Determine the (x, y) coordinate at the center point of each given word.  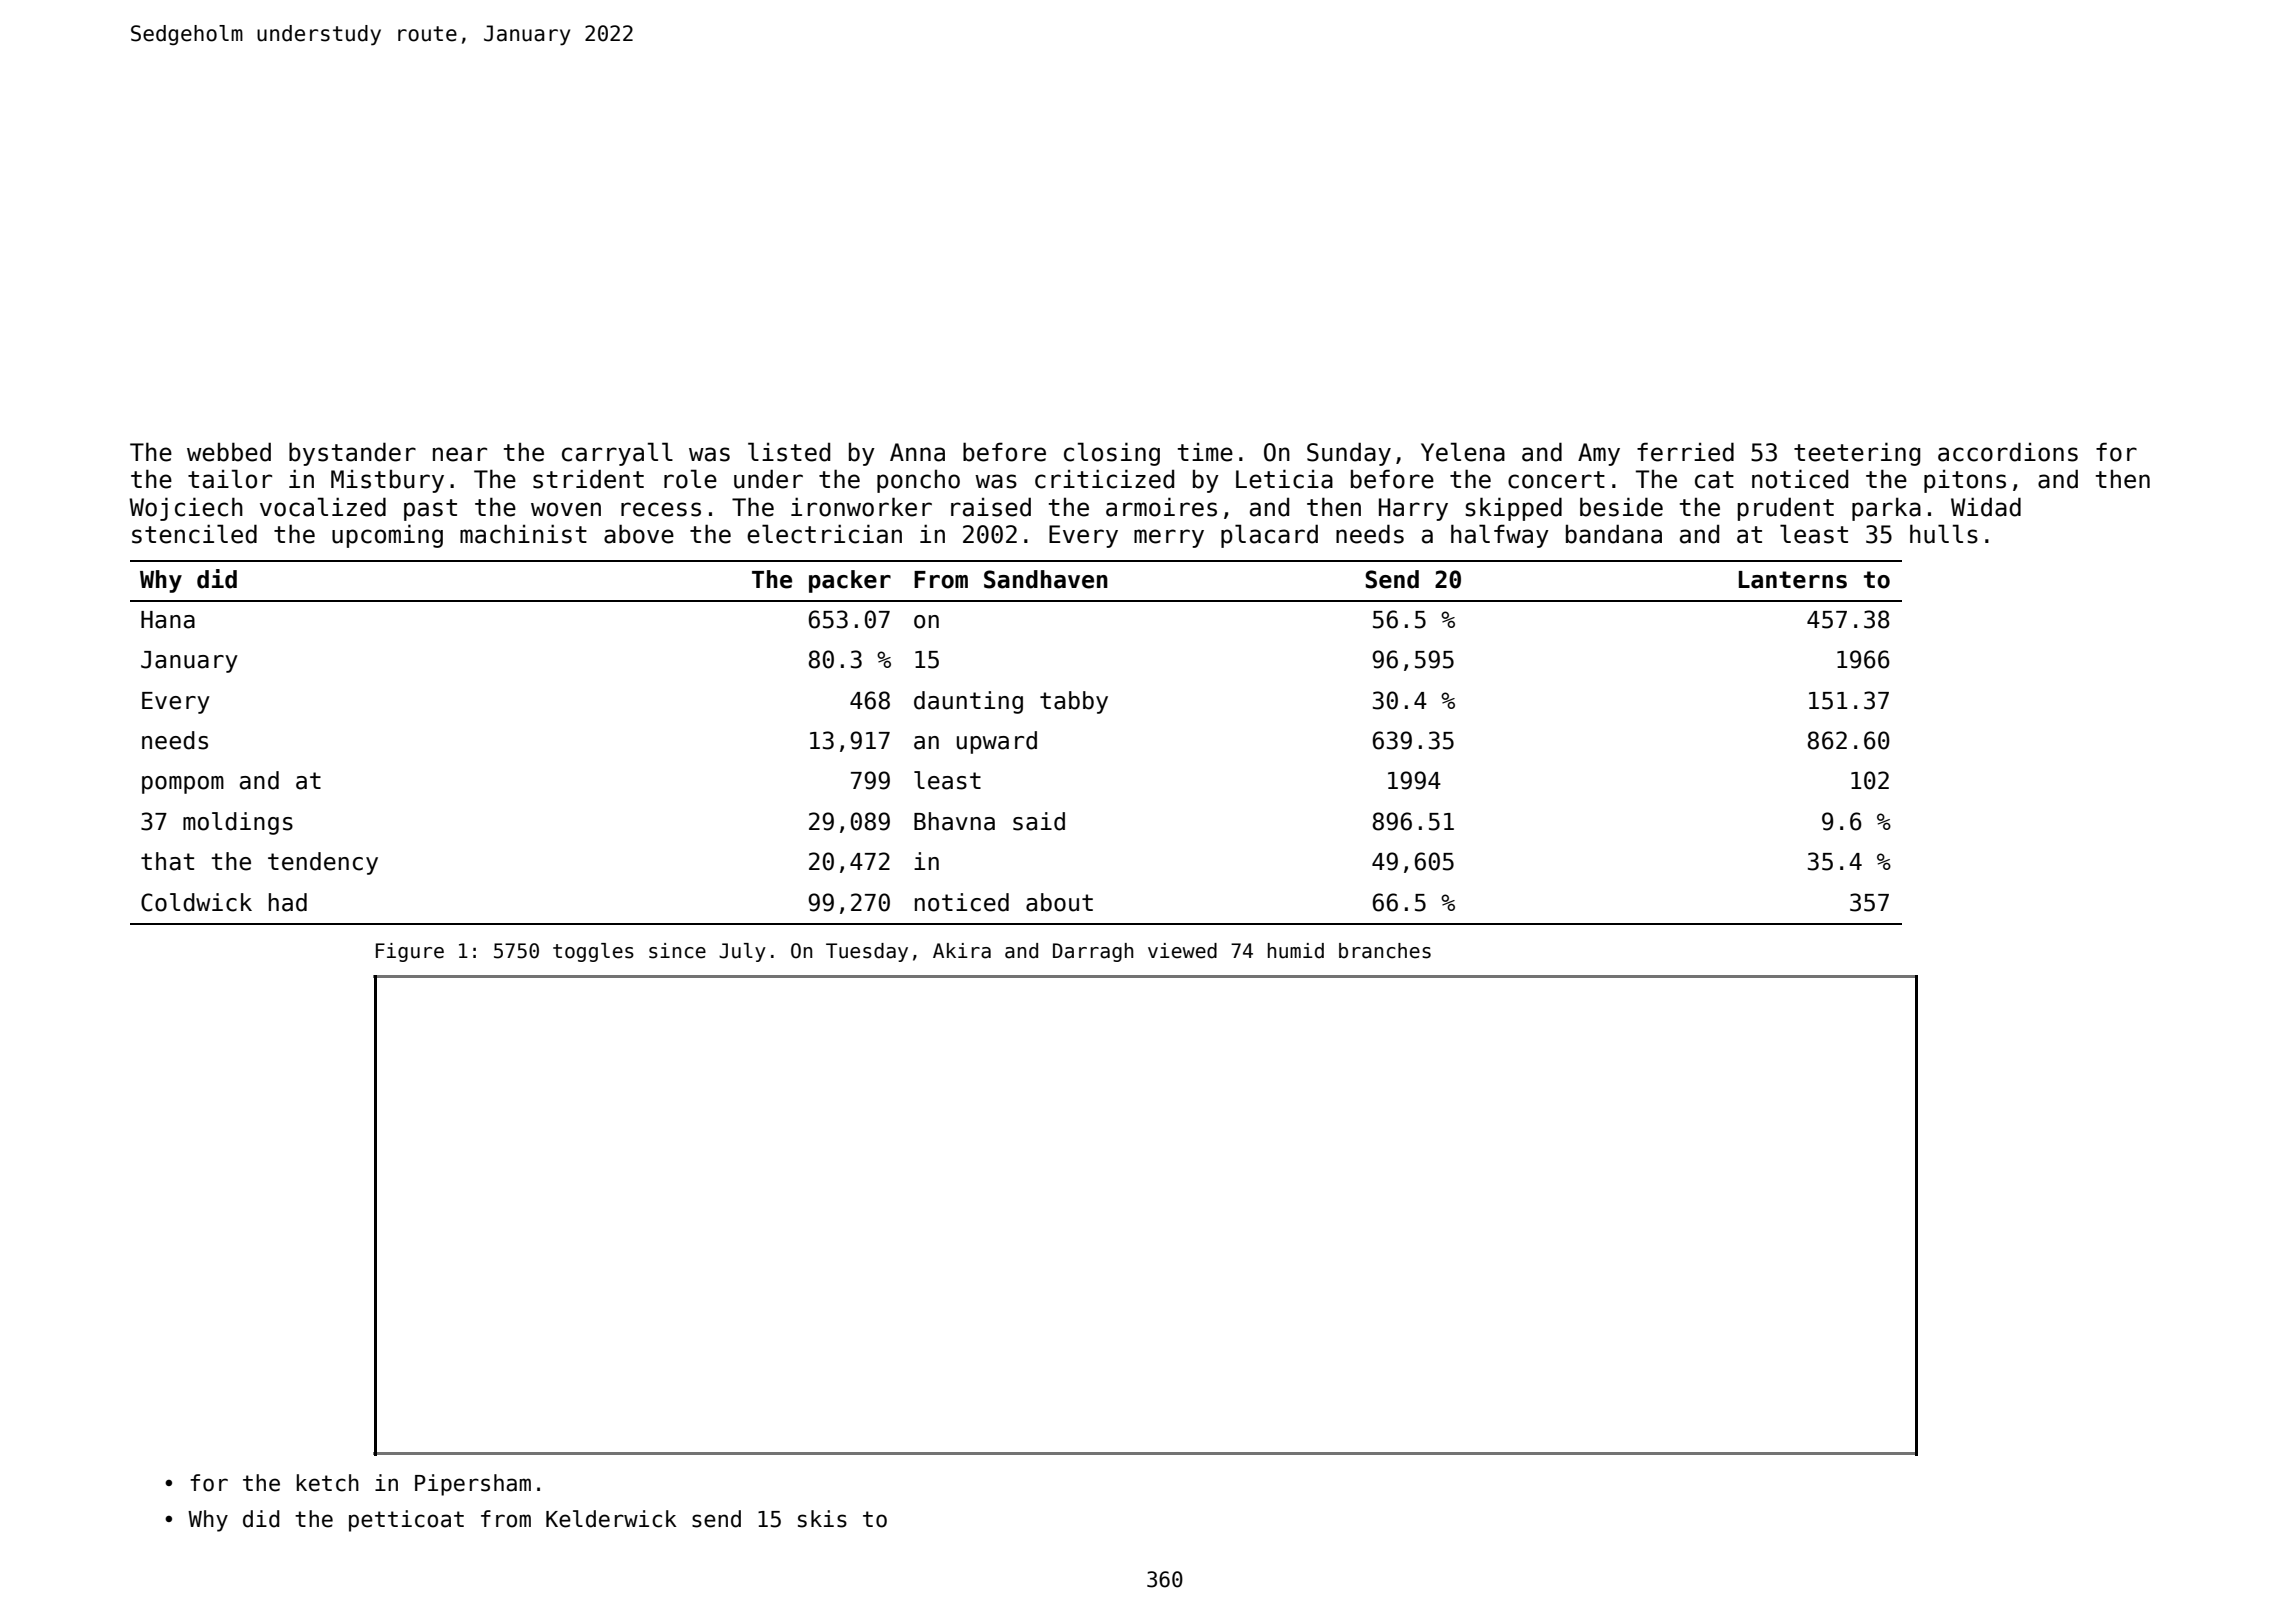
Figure (410, 952)
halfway (1500, 536)
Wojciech (186, 509)
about (1059, 902)
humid (1296, 951)
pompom (183, 785)
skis (822, 1519)
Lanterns (1793, 580)
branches (1385, 951)
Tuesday (867, 952)
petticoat (406, 1521)
